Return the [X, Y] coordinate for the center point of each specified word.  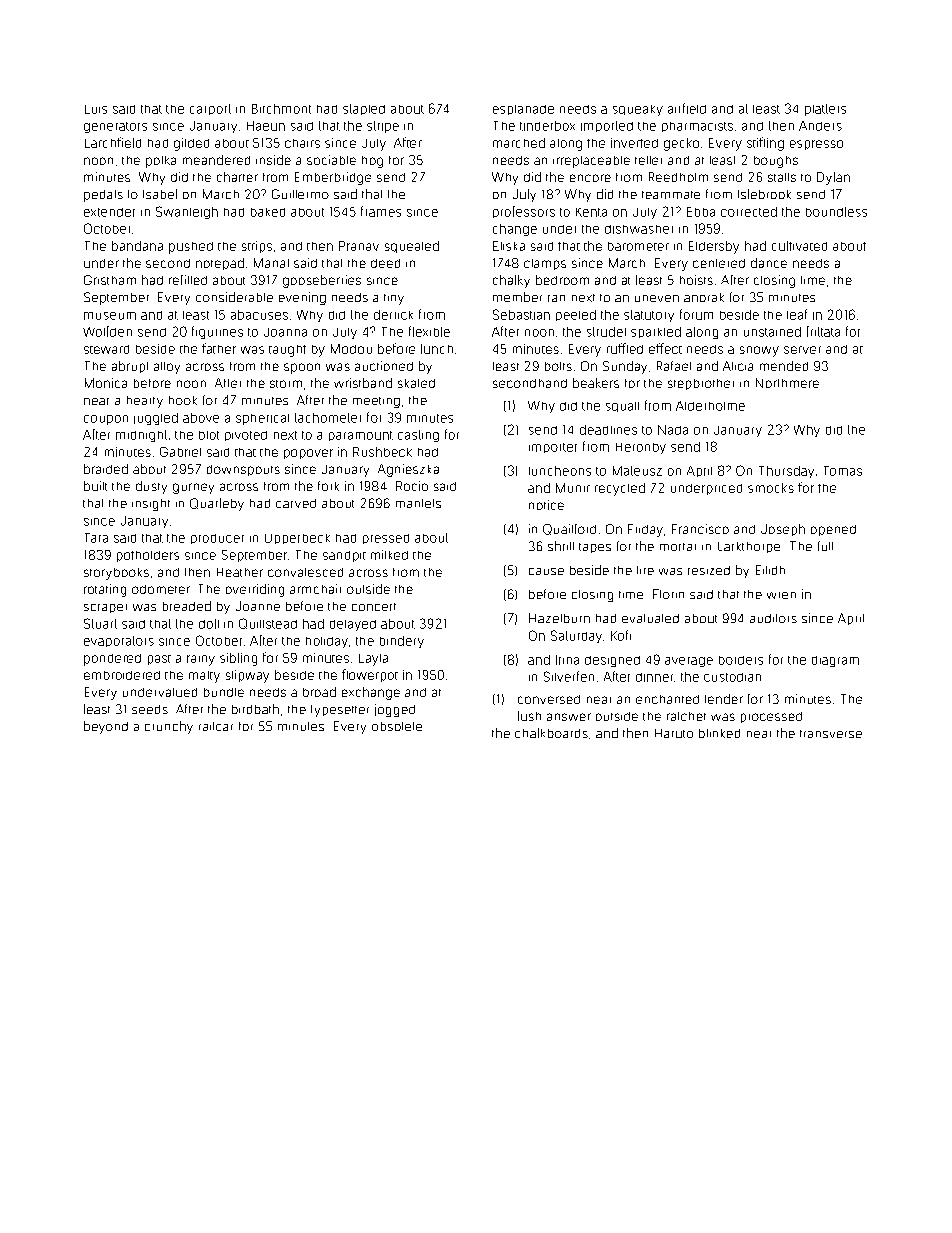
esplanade [523, 110]
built [95, 486]
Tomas [843, 471]
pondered [112, 660]
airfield [687, 108]
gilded [191, 144]
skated [416, 383]
